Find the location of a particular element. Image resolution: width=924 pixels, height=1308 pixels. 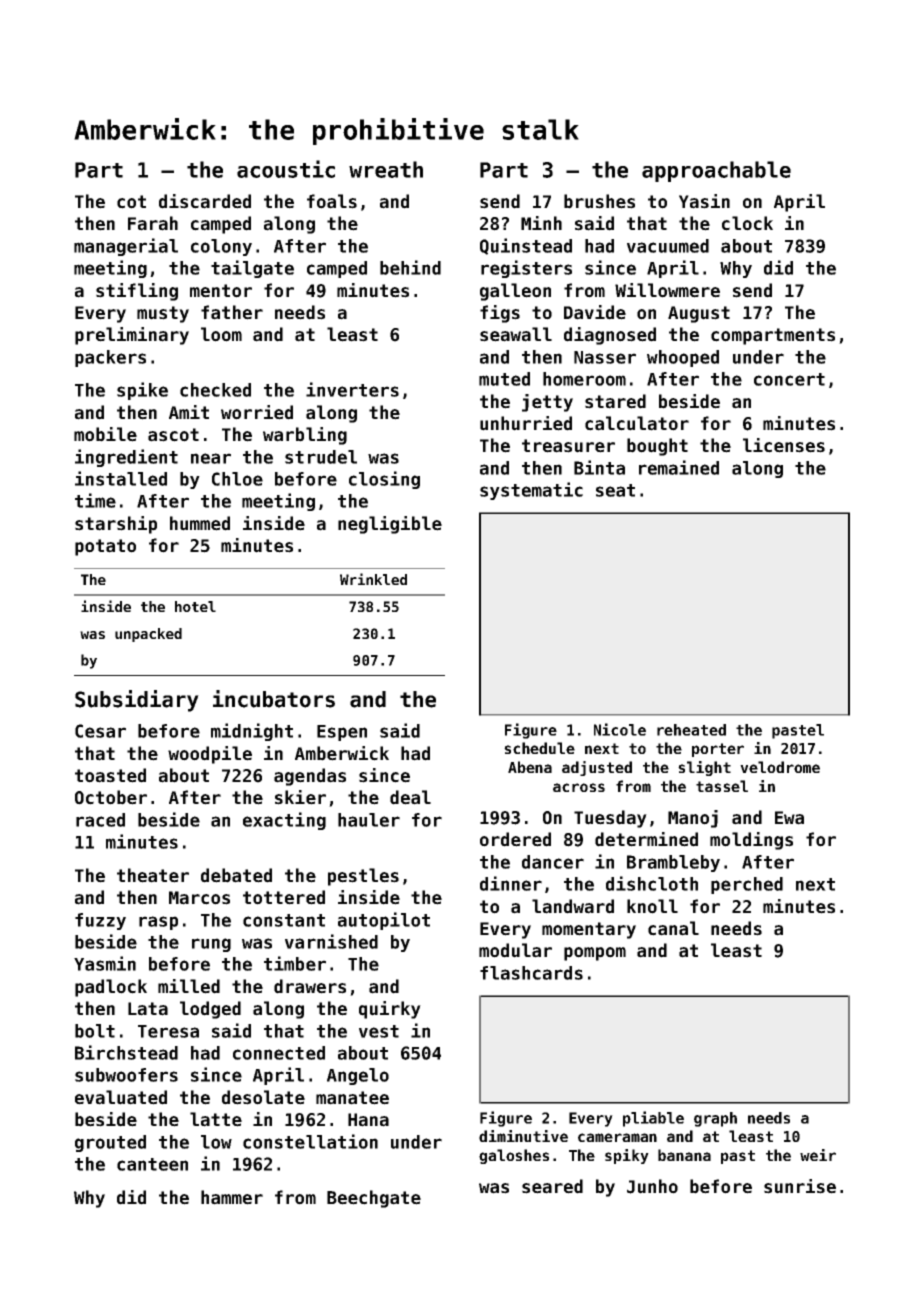

discarded is located at coordinates (205, 201).
